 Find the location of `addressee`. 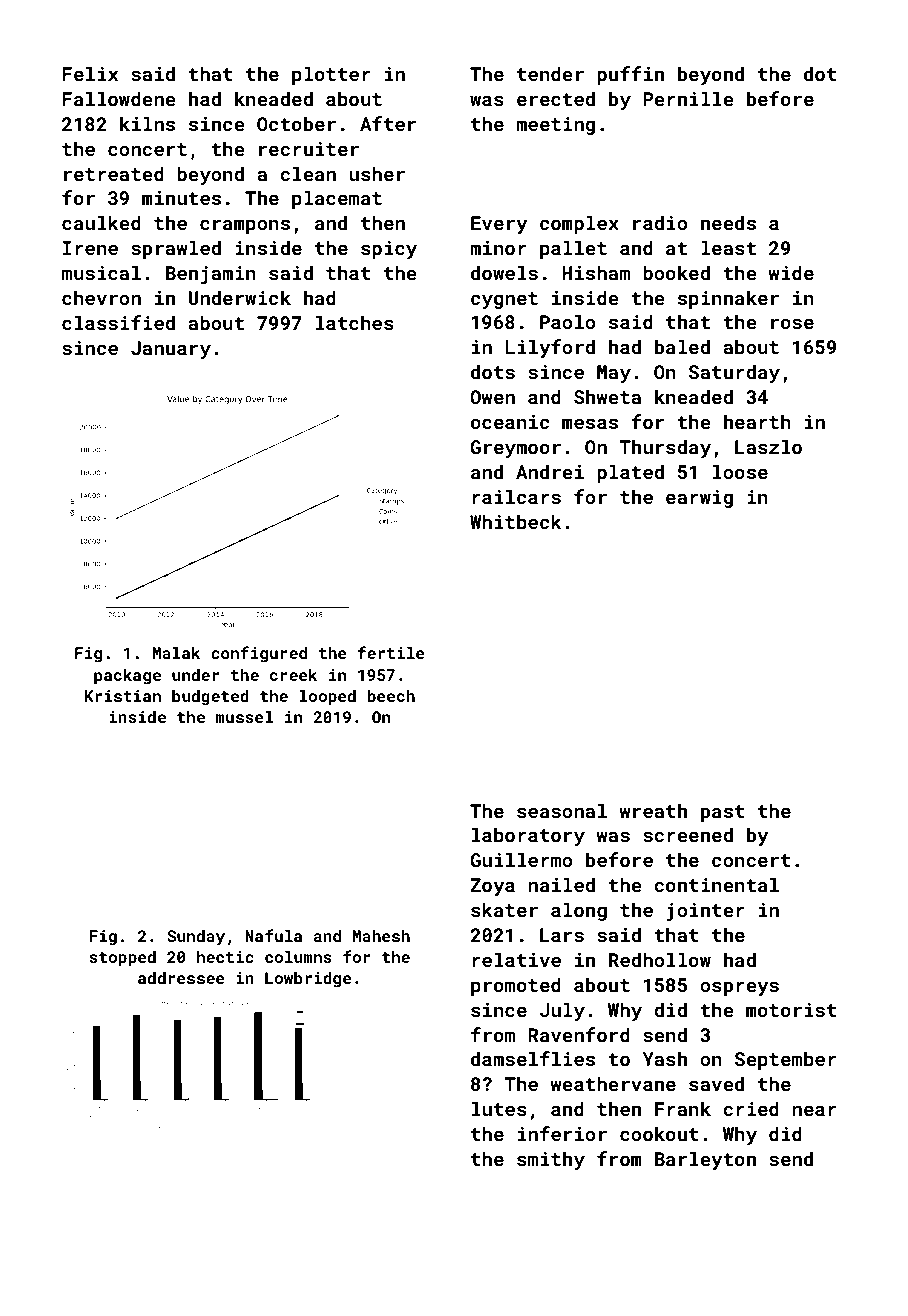

addressee is located at coordinates (181, 978).
